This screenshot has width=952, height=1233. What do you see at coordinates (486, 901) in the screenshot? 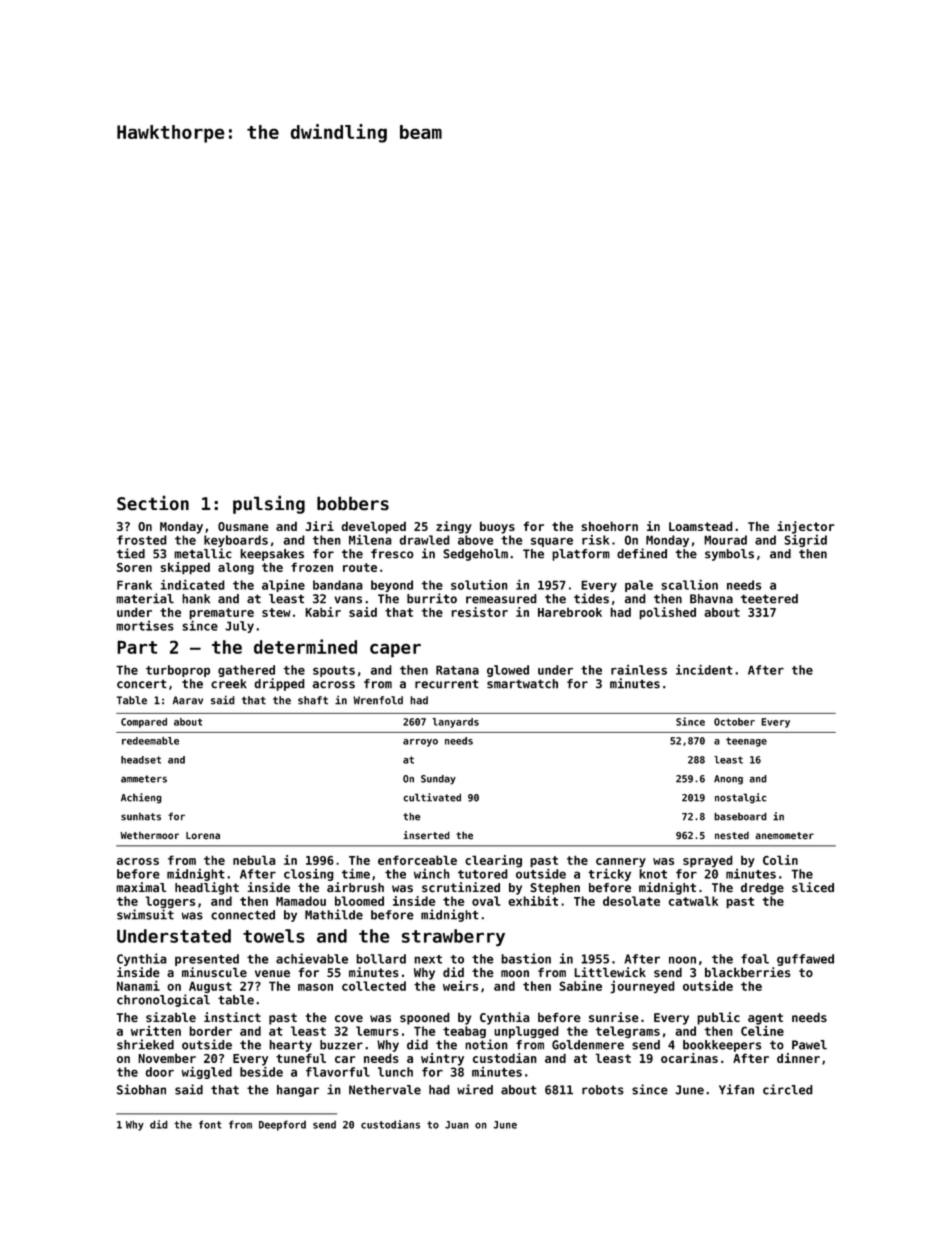
I see `oval` at bounding box center [486, 901].
